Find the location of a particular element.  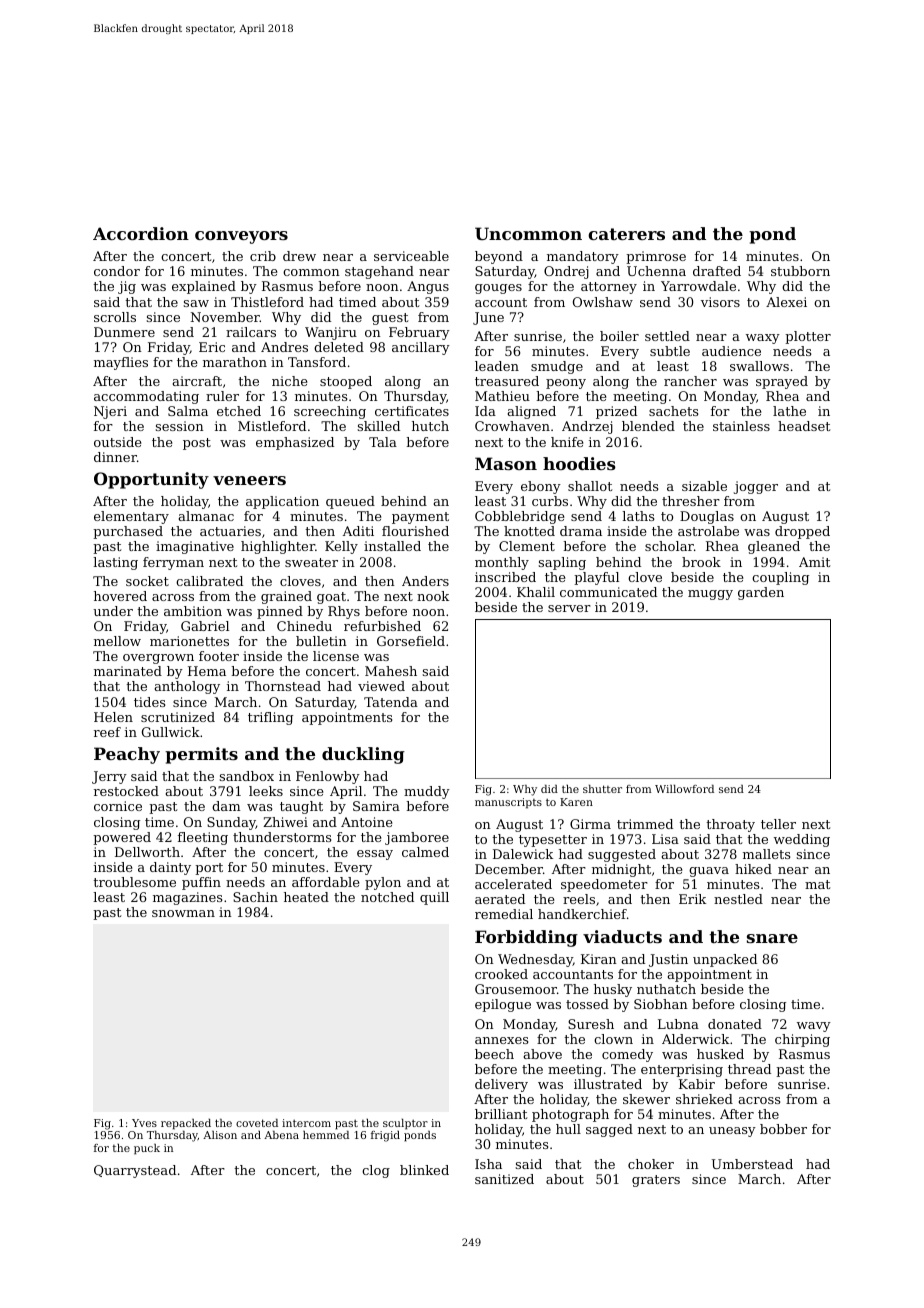

hull is located at coordinates (568, 1129).
